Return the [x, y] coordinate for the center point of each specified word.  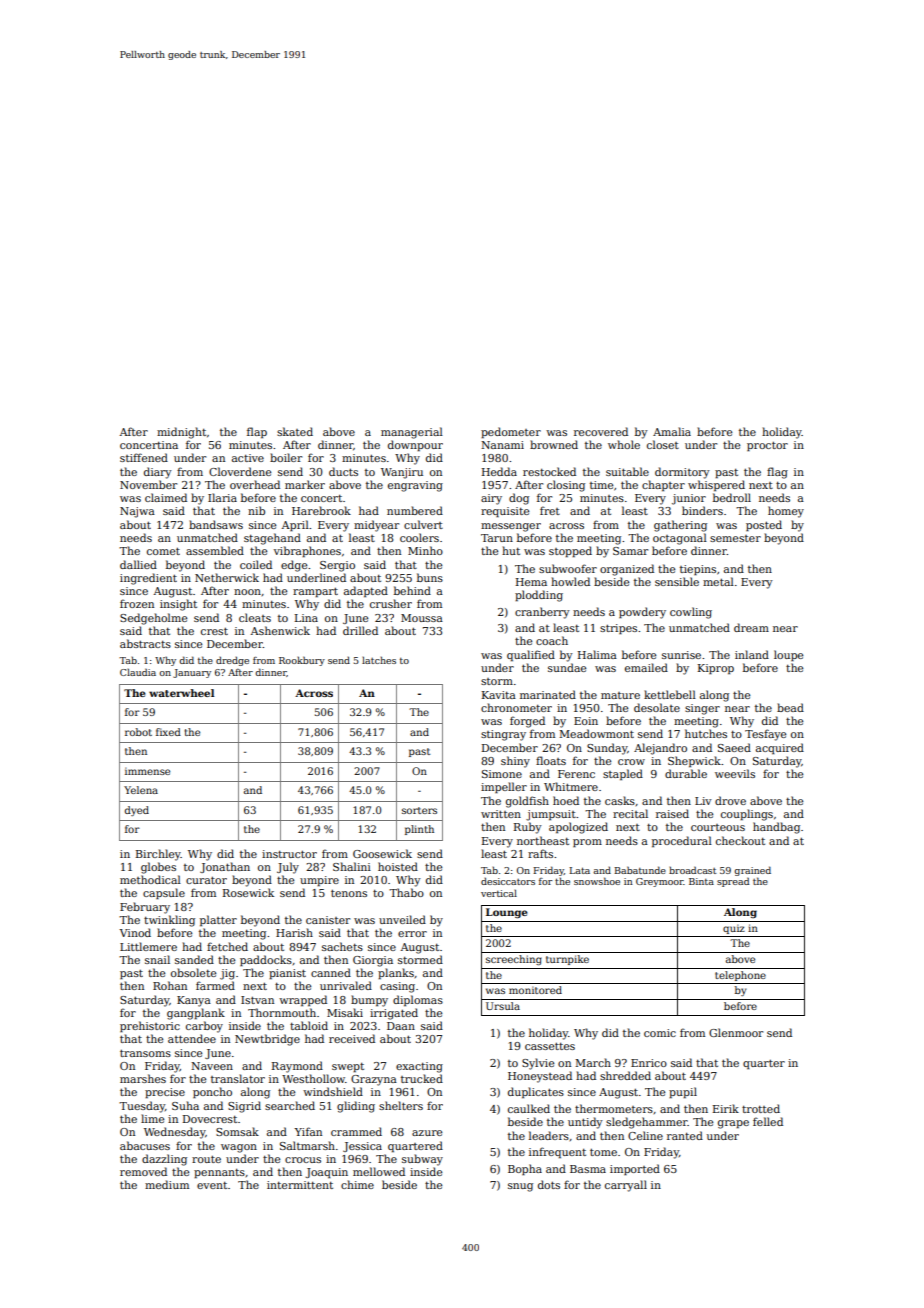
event [212, 1185]
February [145, 908]
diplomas [418, 1000]
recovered [601, 431]
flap [257, 432]
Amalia [672, 431]
